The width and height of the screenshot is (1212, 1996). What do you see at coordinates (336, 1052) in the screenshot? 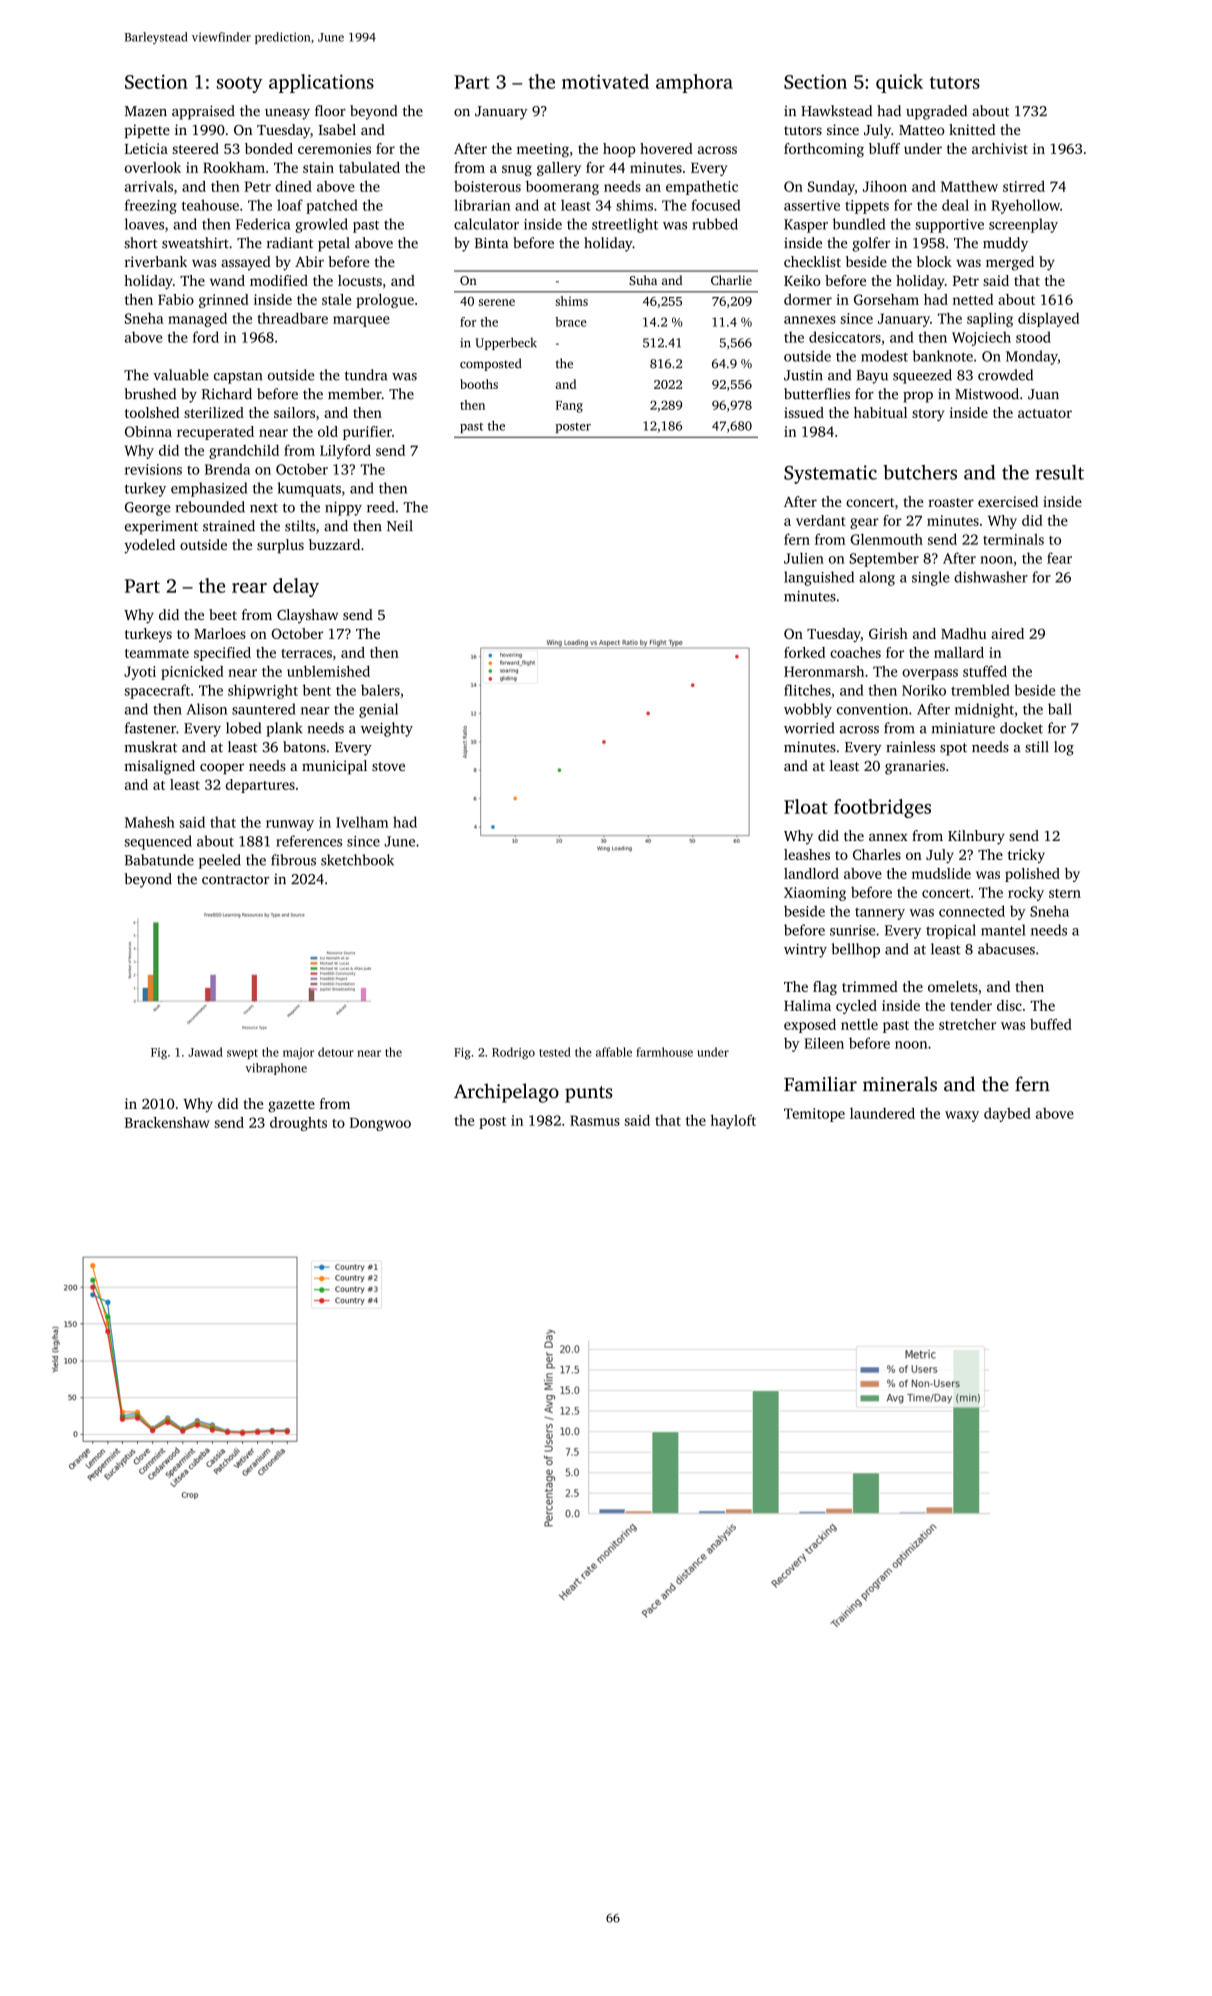
I see `detour` at bounding box center [336, 1052].
